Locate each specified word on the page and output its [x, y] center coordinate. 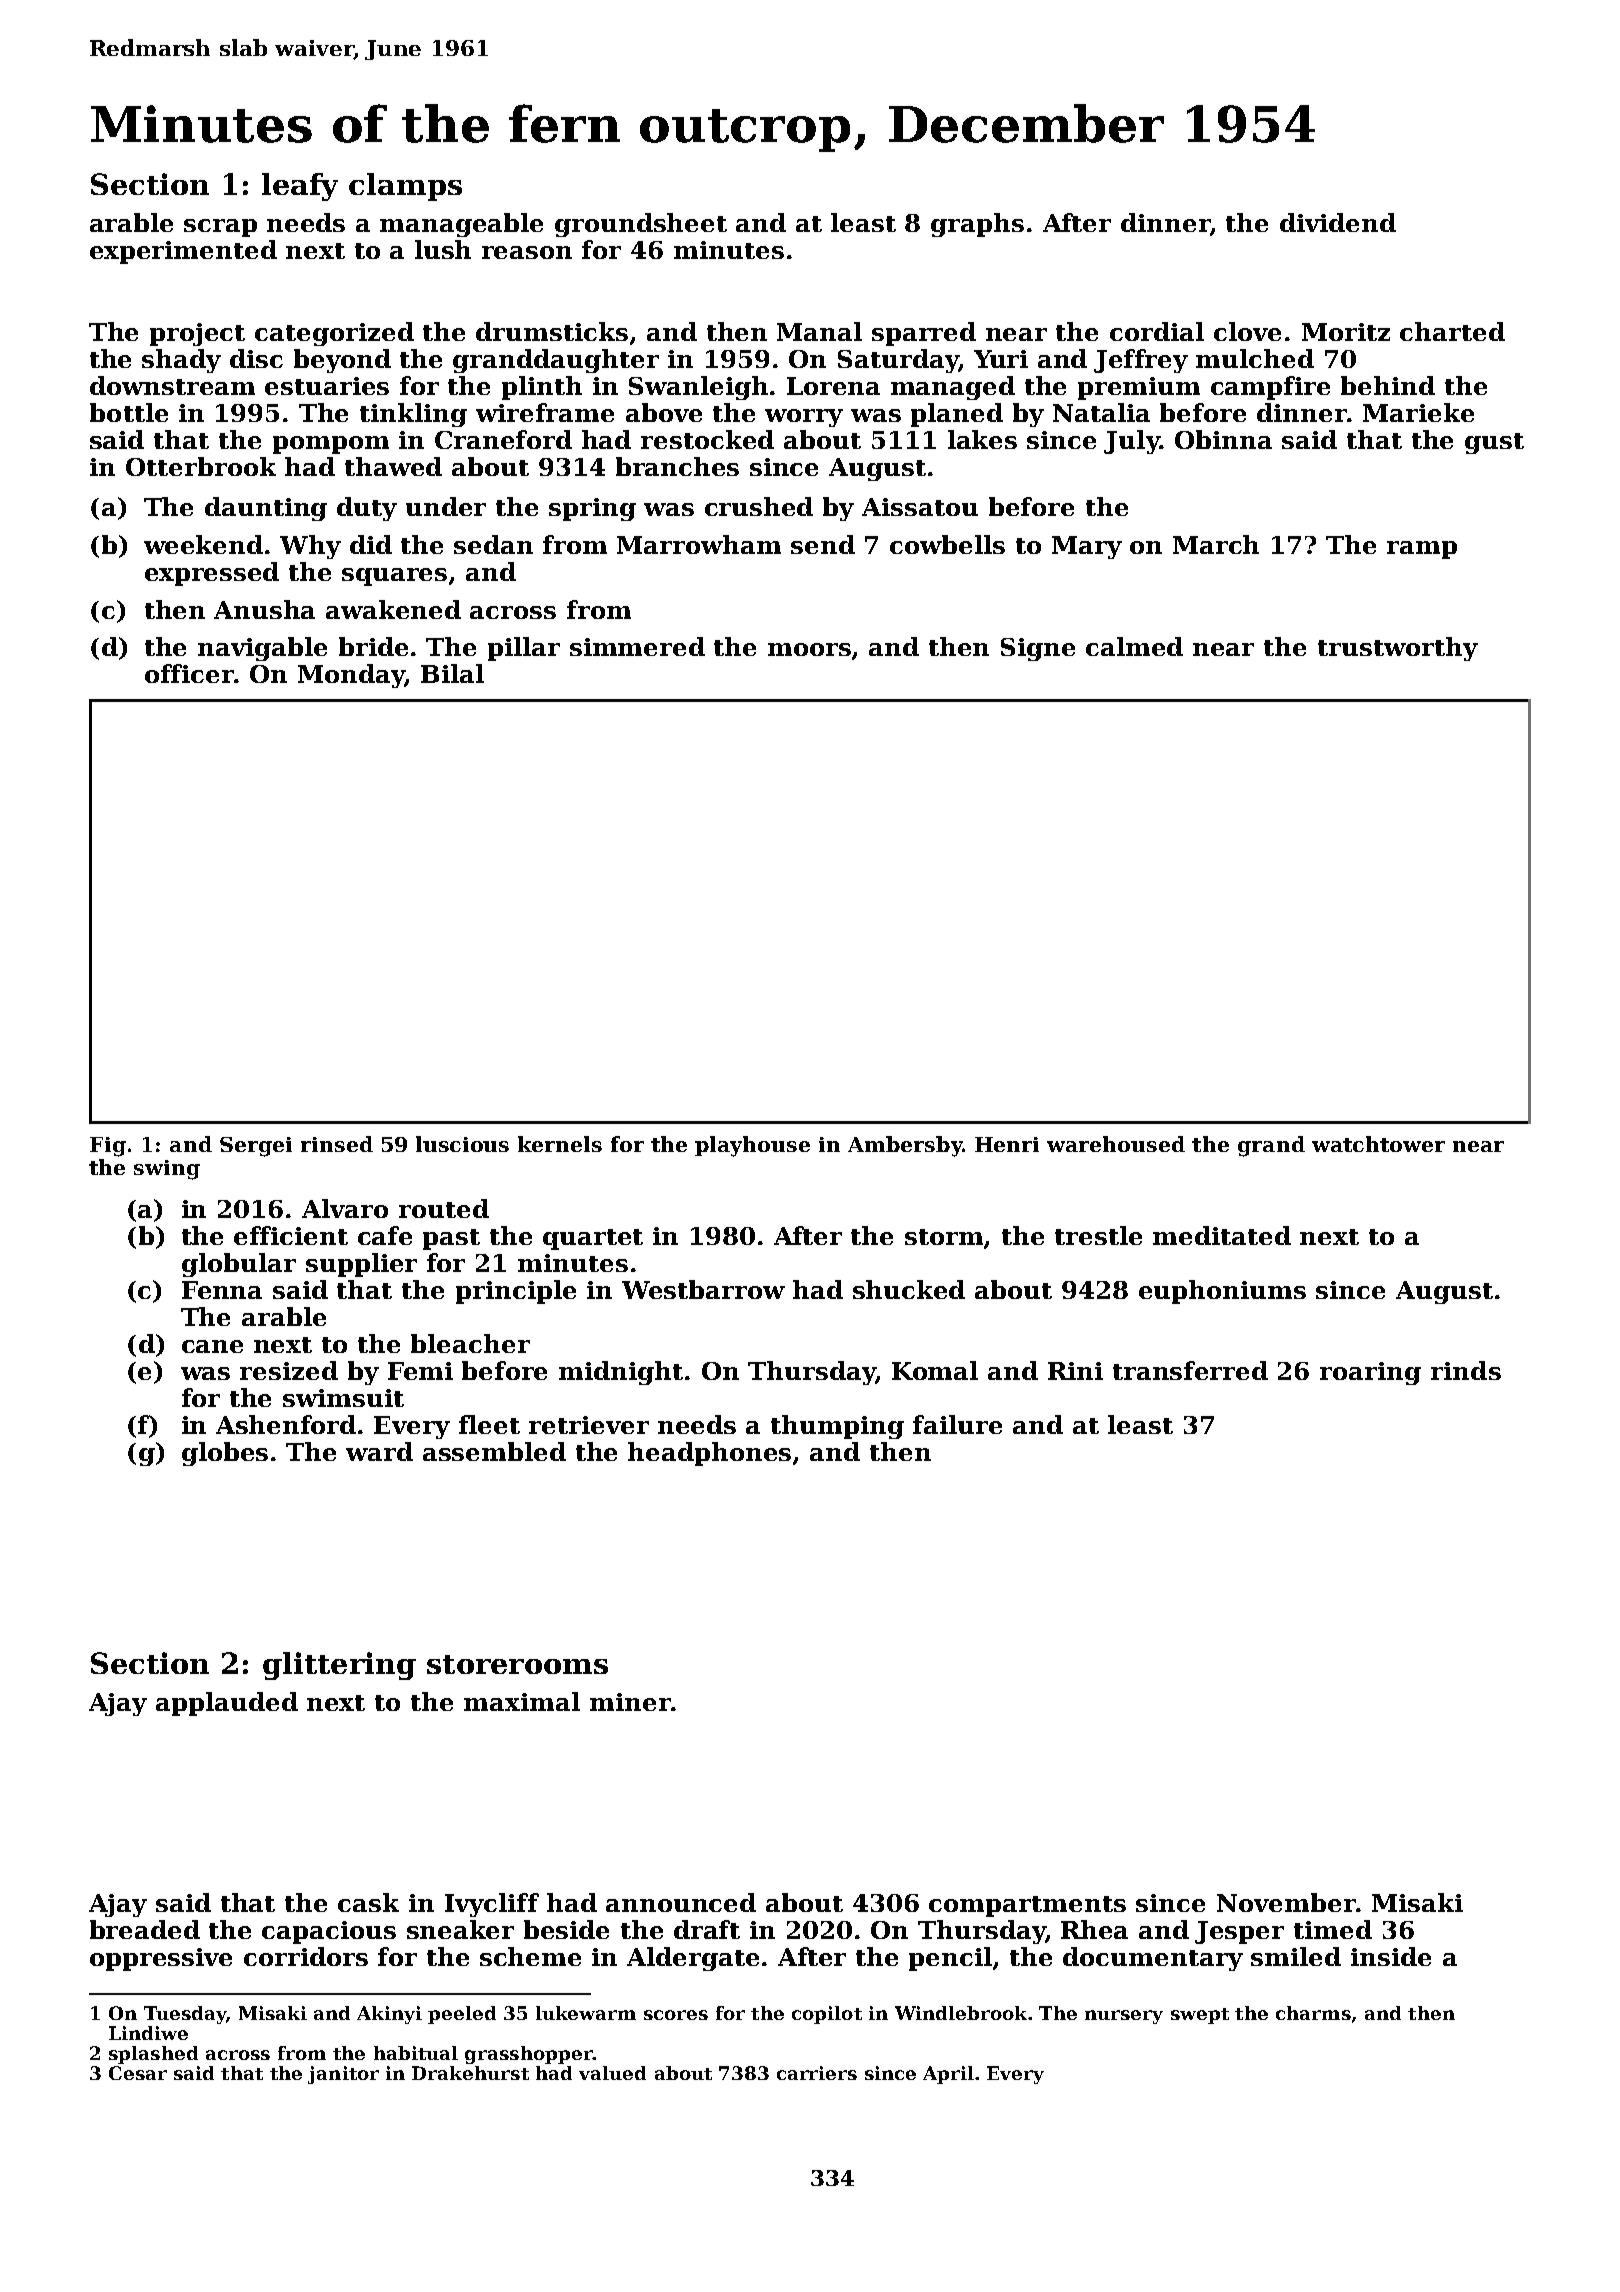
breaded [145, 1929]
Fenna [222, 1290]
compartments [1027, 1906]
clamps [405, 187]
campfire [1270, 388]
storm [944, 1237]
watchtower [1378, 1144]
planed [957, 415]
